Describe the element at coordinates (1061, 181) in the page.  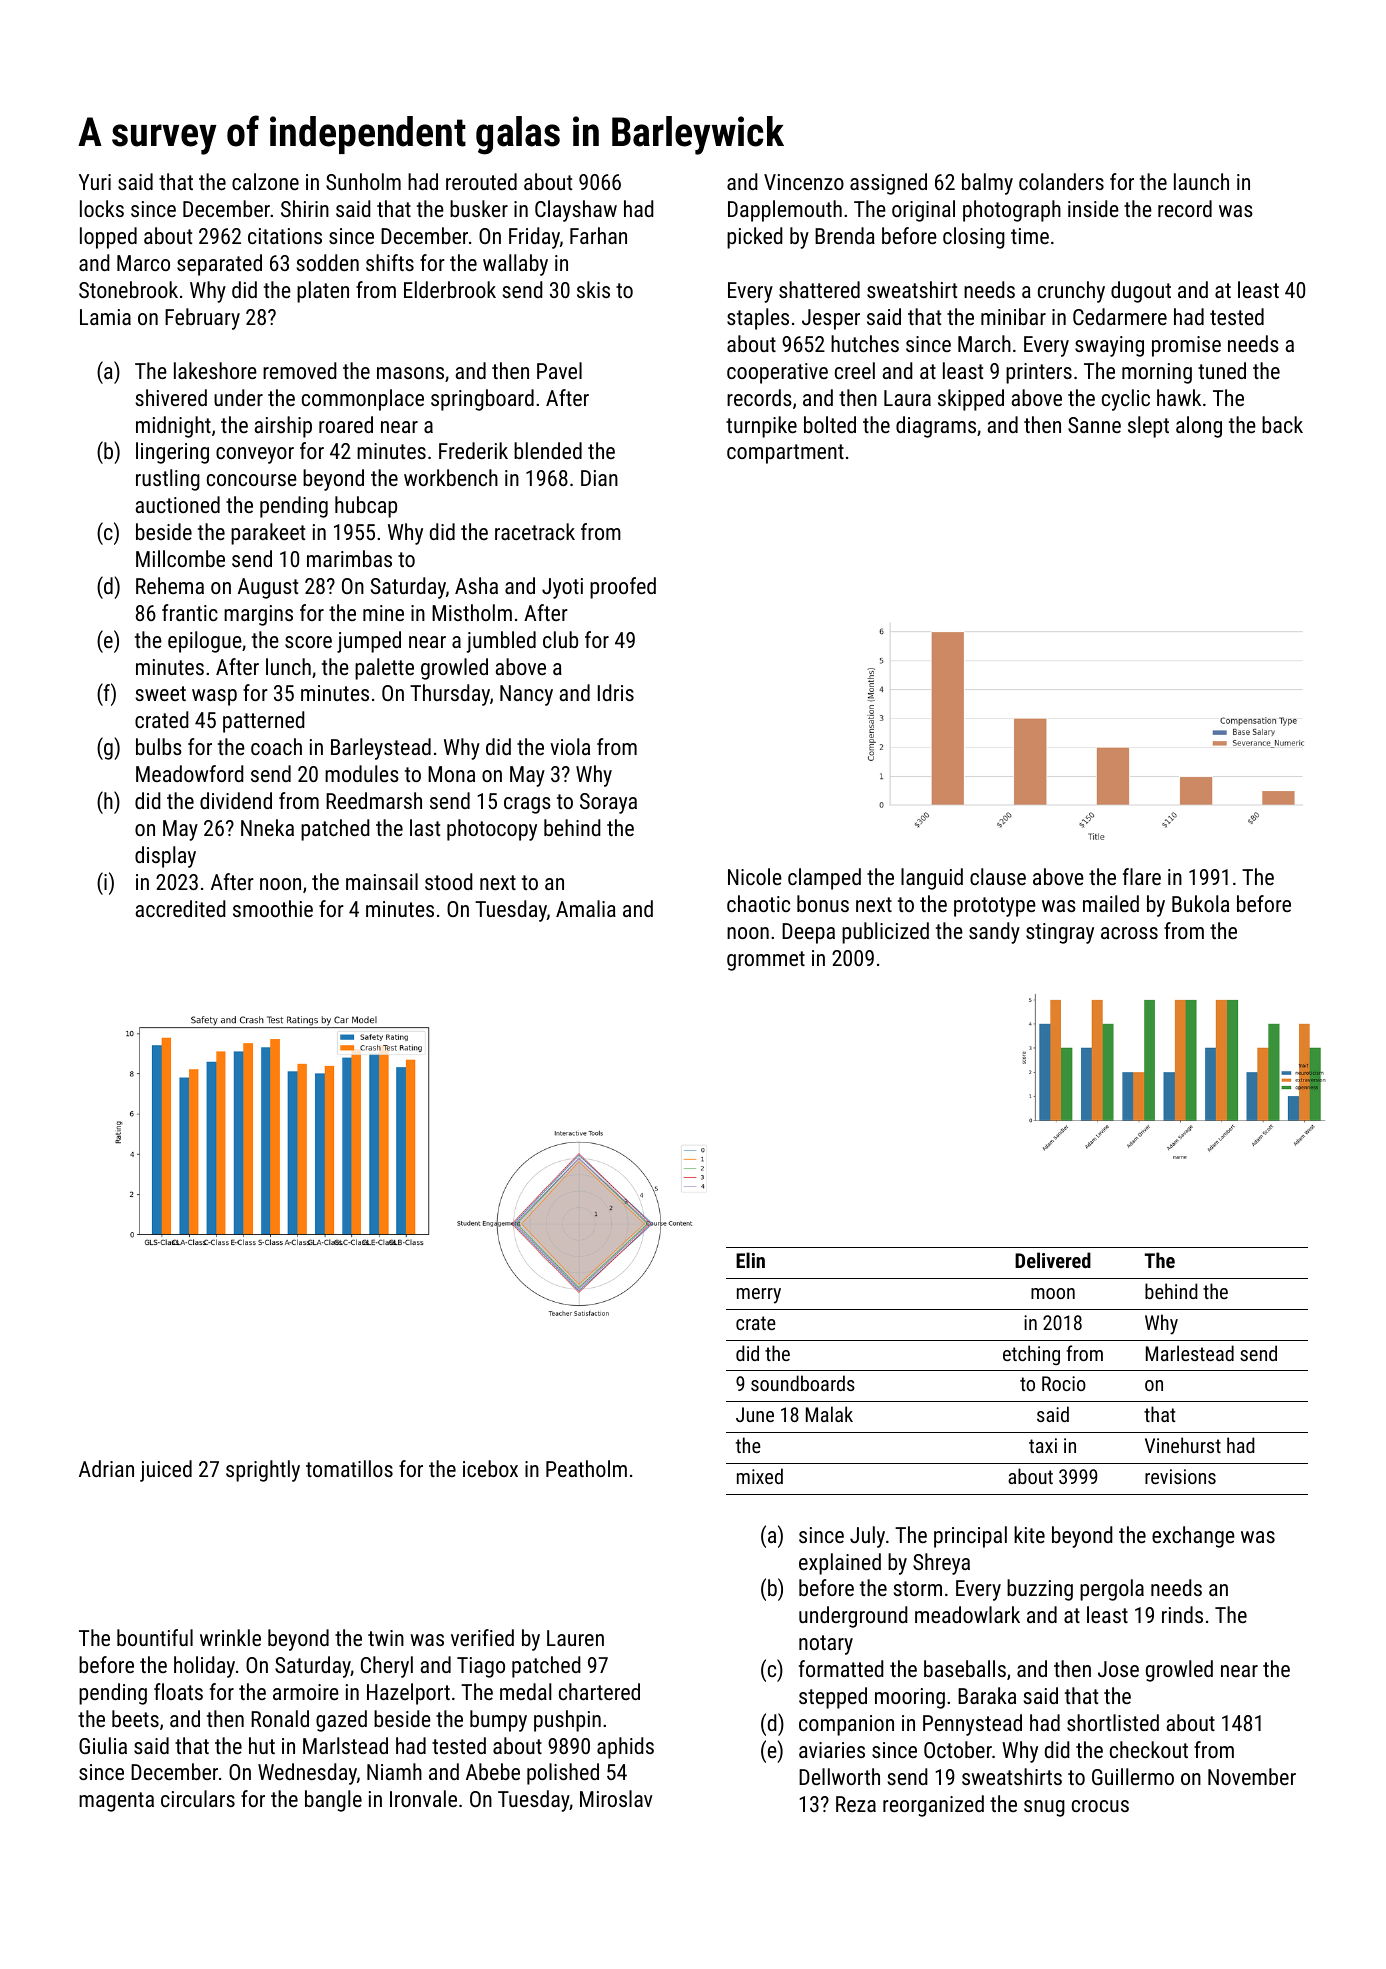
I see `colanders` at that location.
